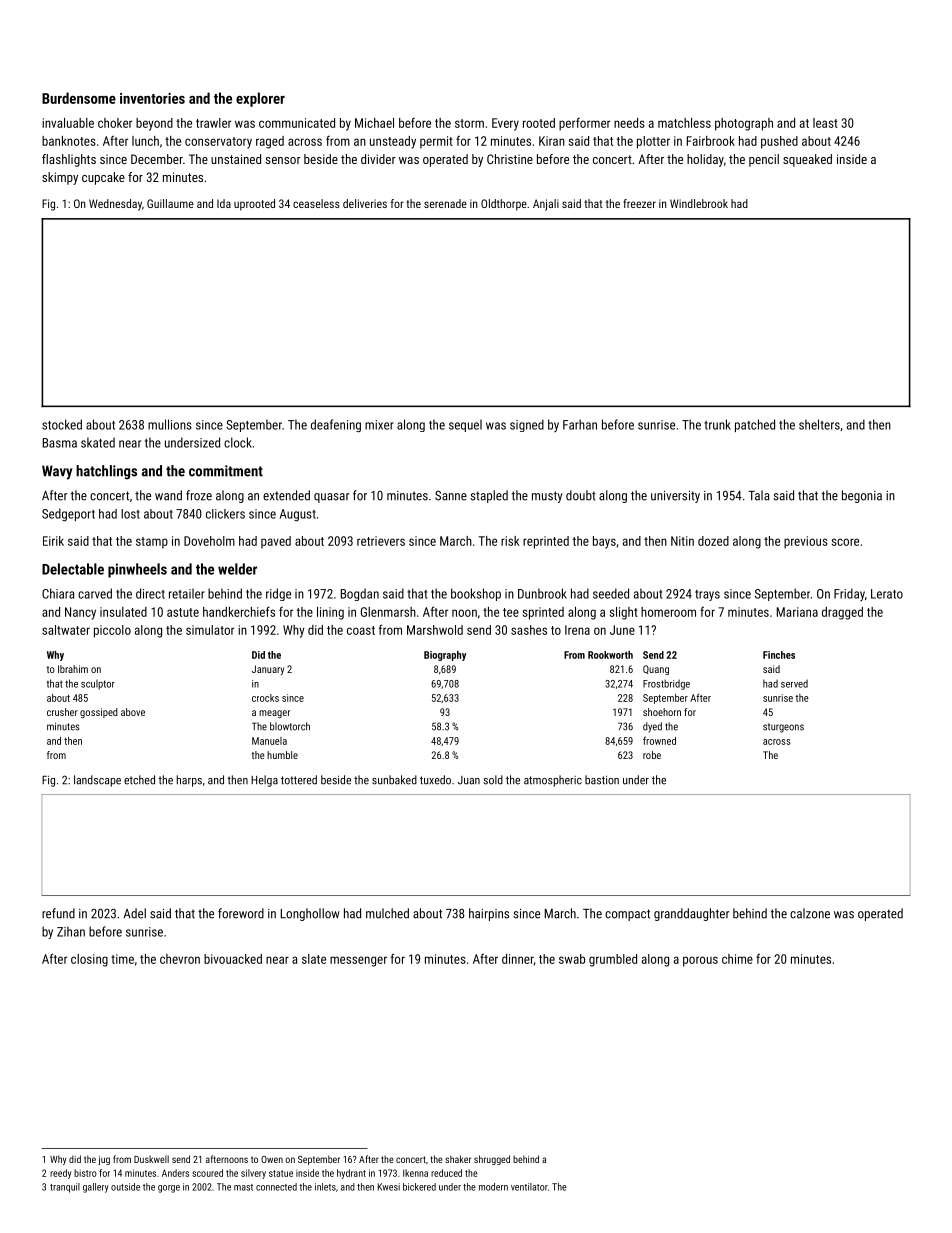 The height and width of the screenshot is (1233, 952). What do you see at coordinates (546, 205) in the screenshot?
I see `Anjali` at bounding box center [546, 205].
